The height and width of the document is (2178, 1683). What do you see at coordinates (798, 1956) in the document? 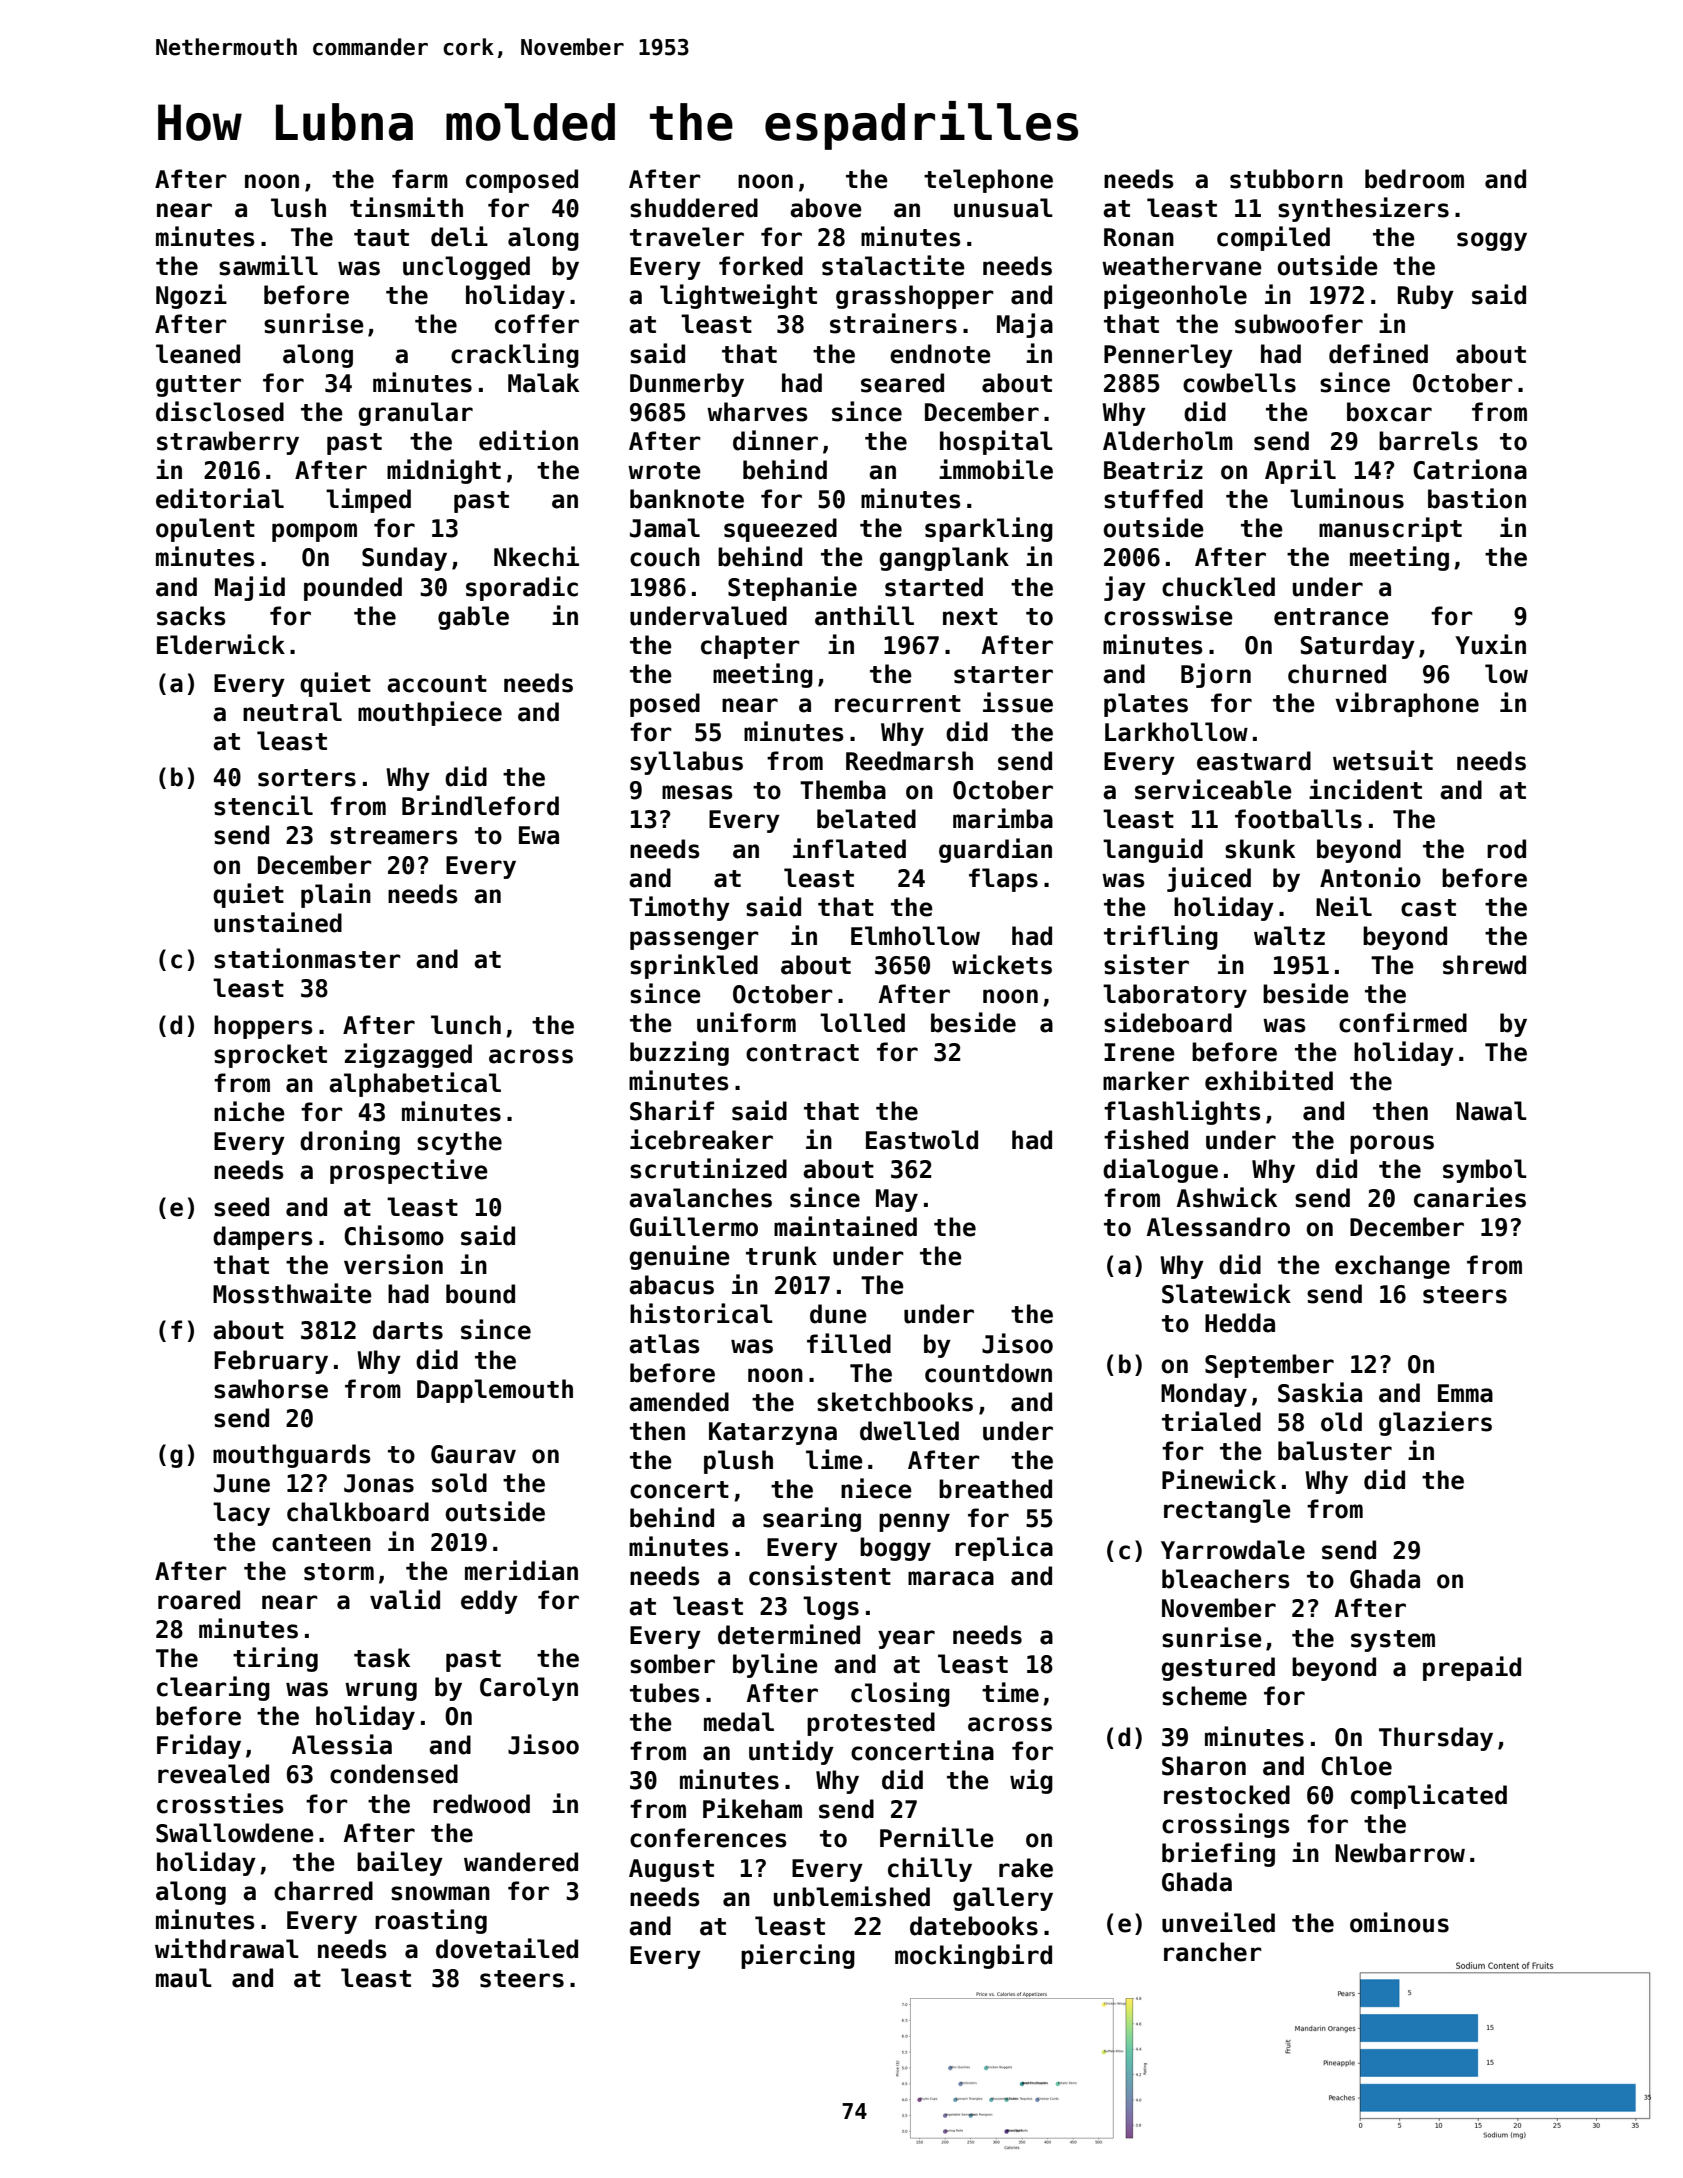
I see `piercing` at bounding box center [798, 1956].
